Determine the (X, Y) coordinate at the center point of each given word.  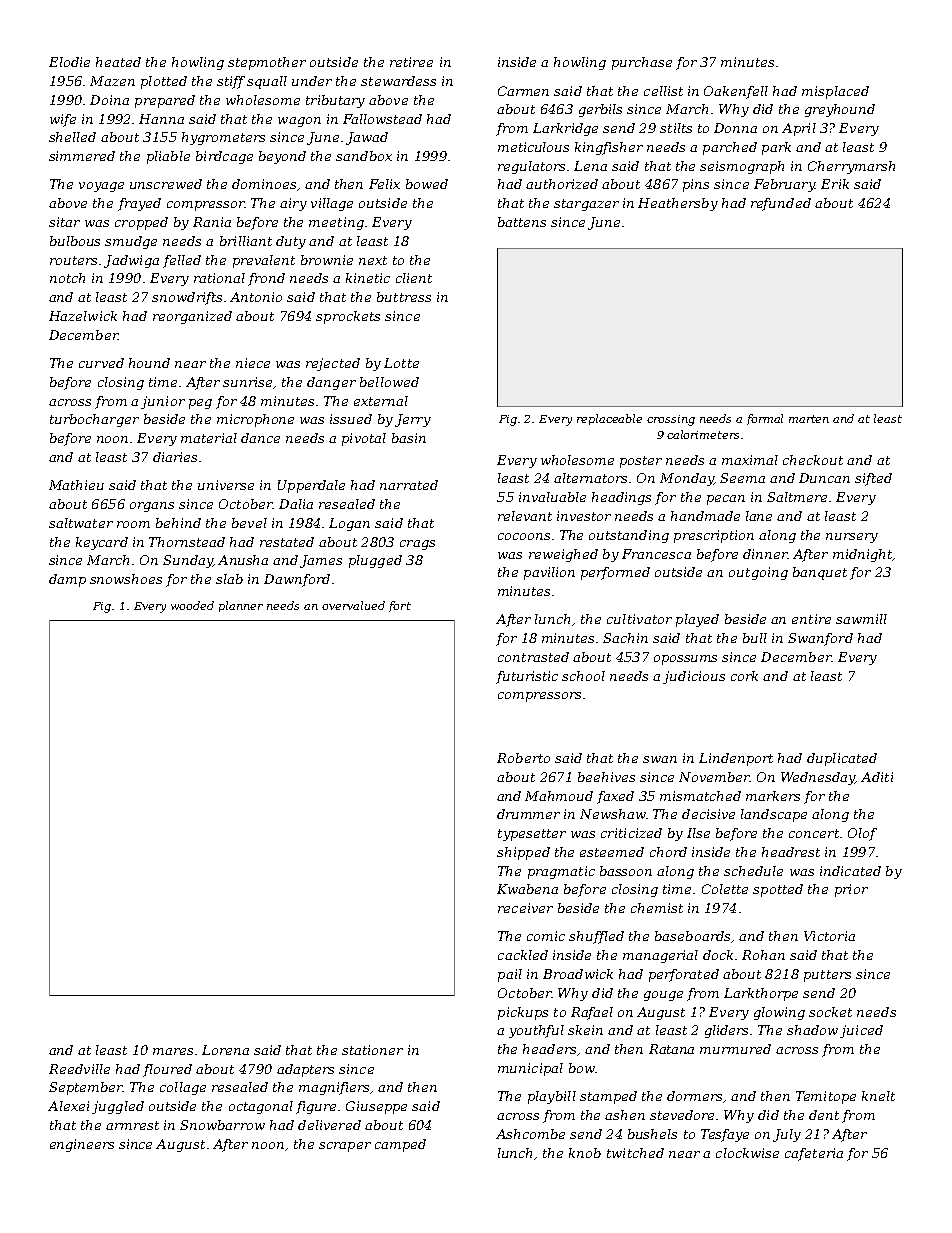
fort (400, 606)
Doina (109, 100)
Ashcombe (530, 1134)
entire (811, 619)
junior (163, 402)
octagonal (261, 1107)
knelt (878, 1096)
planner (241, 606)
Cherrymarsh (851, 167)
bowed (427, 184)
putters (827, 976)
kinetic (368, 278)
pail (510, 975)
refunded (781, 204)
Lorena (225, 1050)
